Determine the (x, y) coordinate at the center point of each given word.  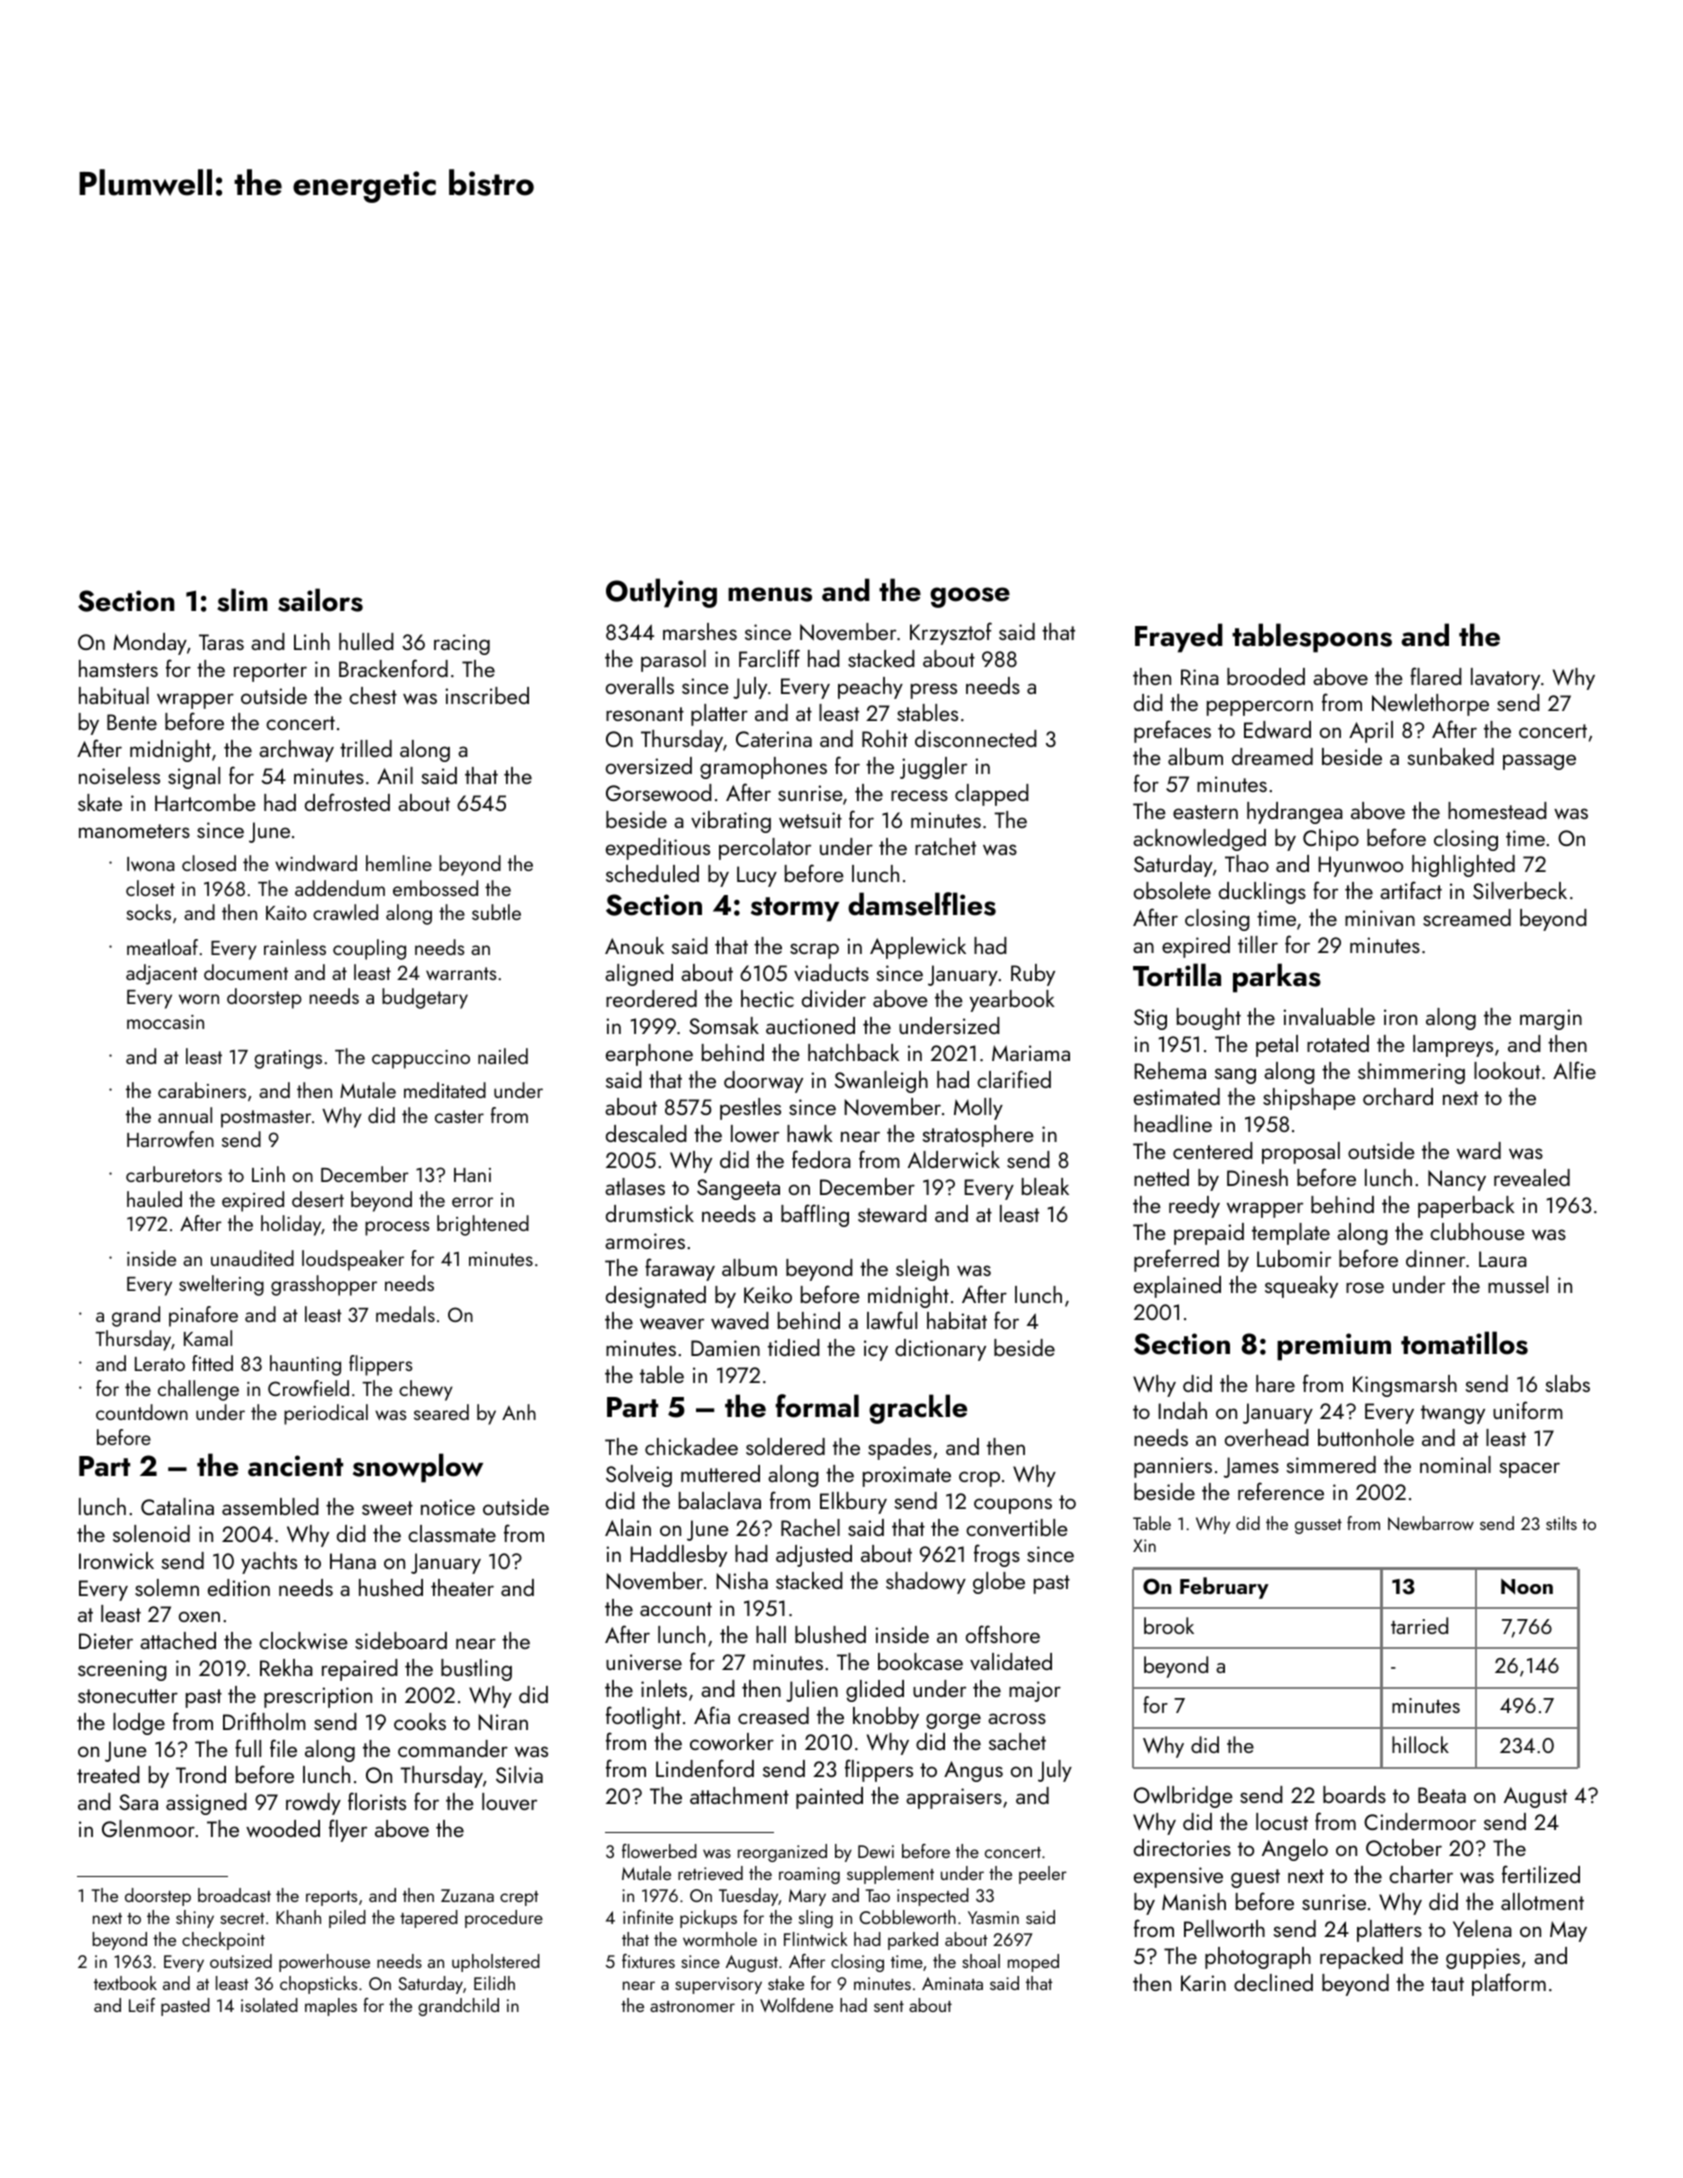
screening (122, 1670)
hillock (1420, 1744)
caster (459, 1116)
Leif (142, 2005)
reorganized (782, 1853)
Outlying (661, 593)
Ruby (1033, 975)
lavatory (1505, 679)
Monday (150, 644)
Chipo (1331, 840)
